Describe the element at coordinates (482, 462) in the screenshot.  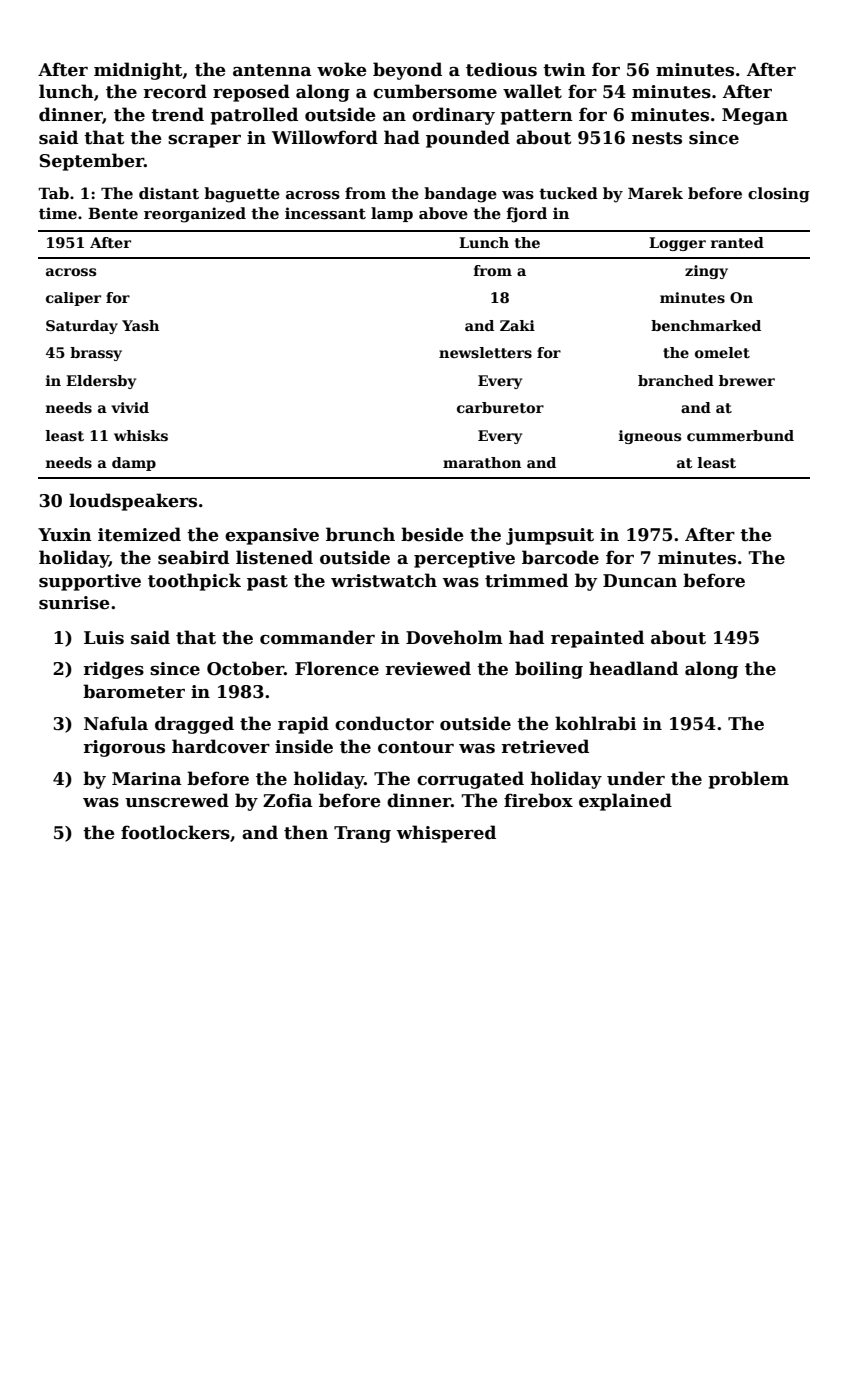
I see `marathon` at that location.
